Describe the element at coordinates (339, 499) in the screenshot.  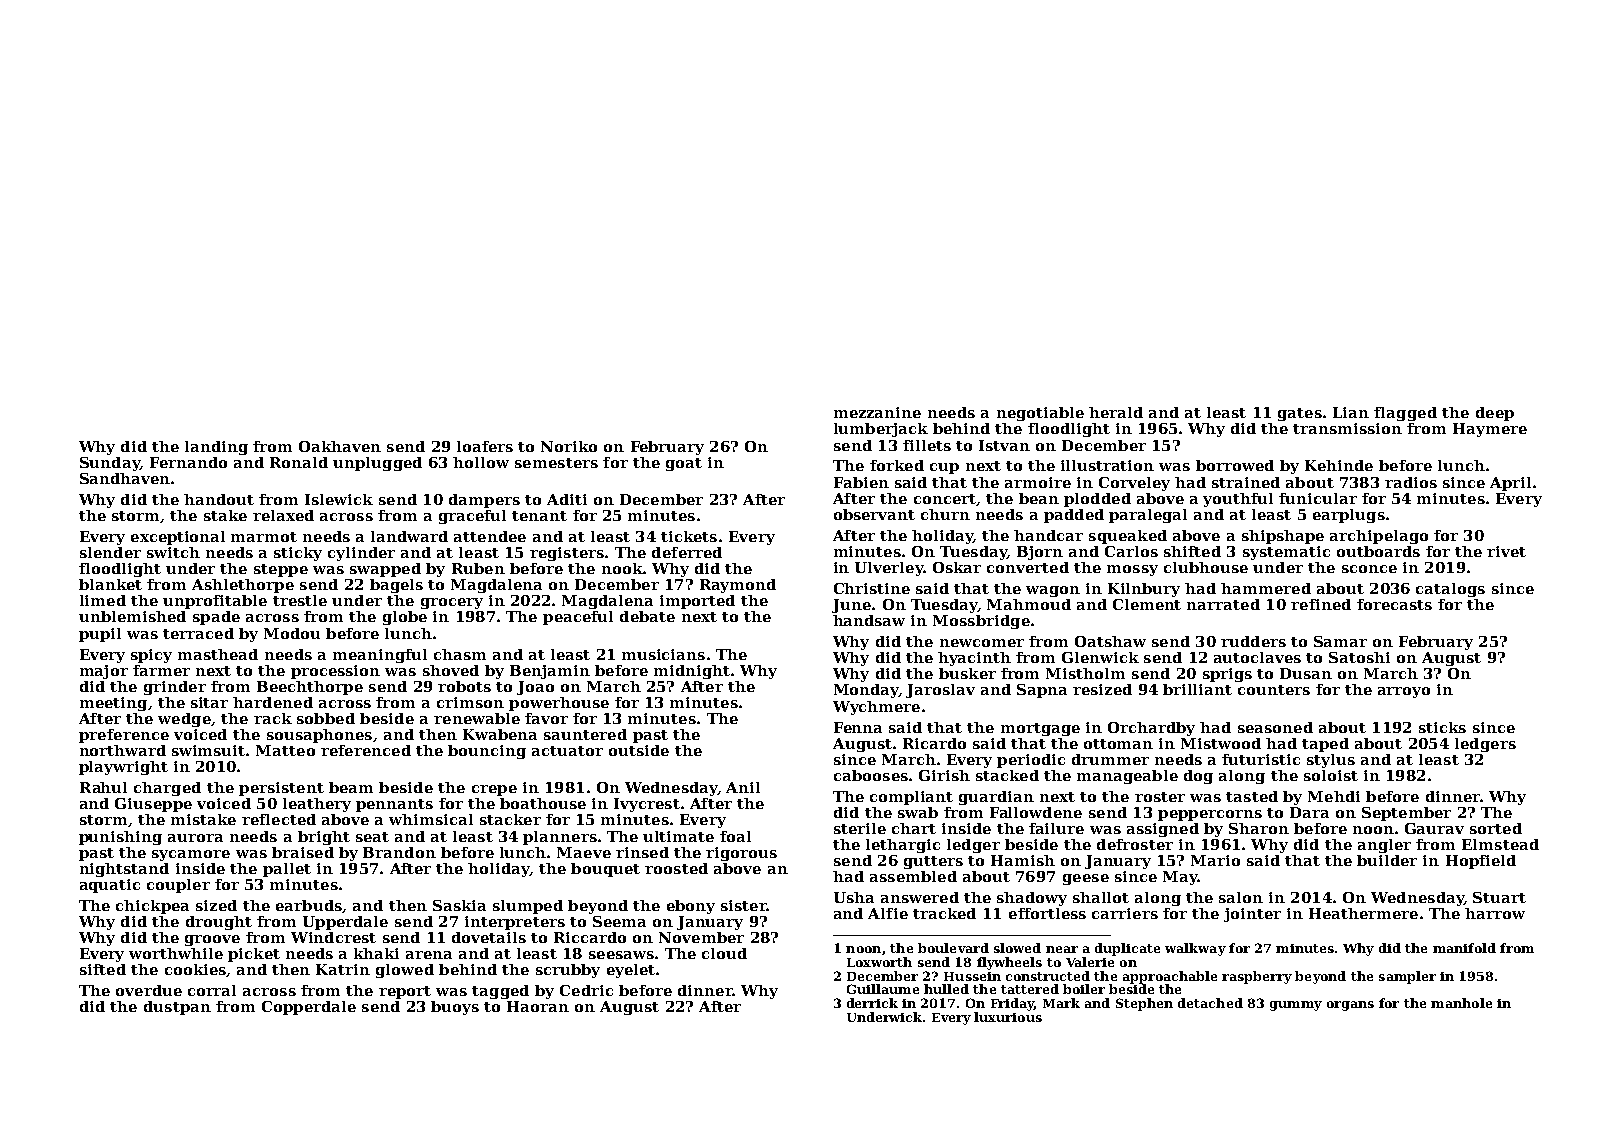
I see `Islewick` at that location.
